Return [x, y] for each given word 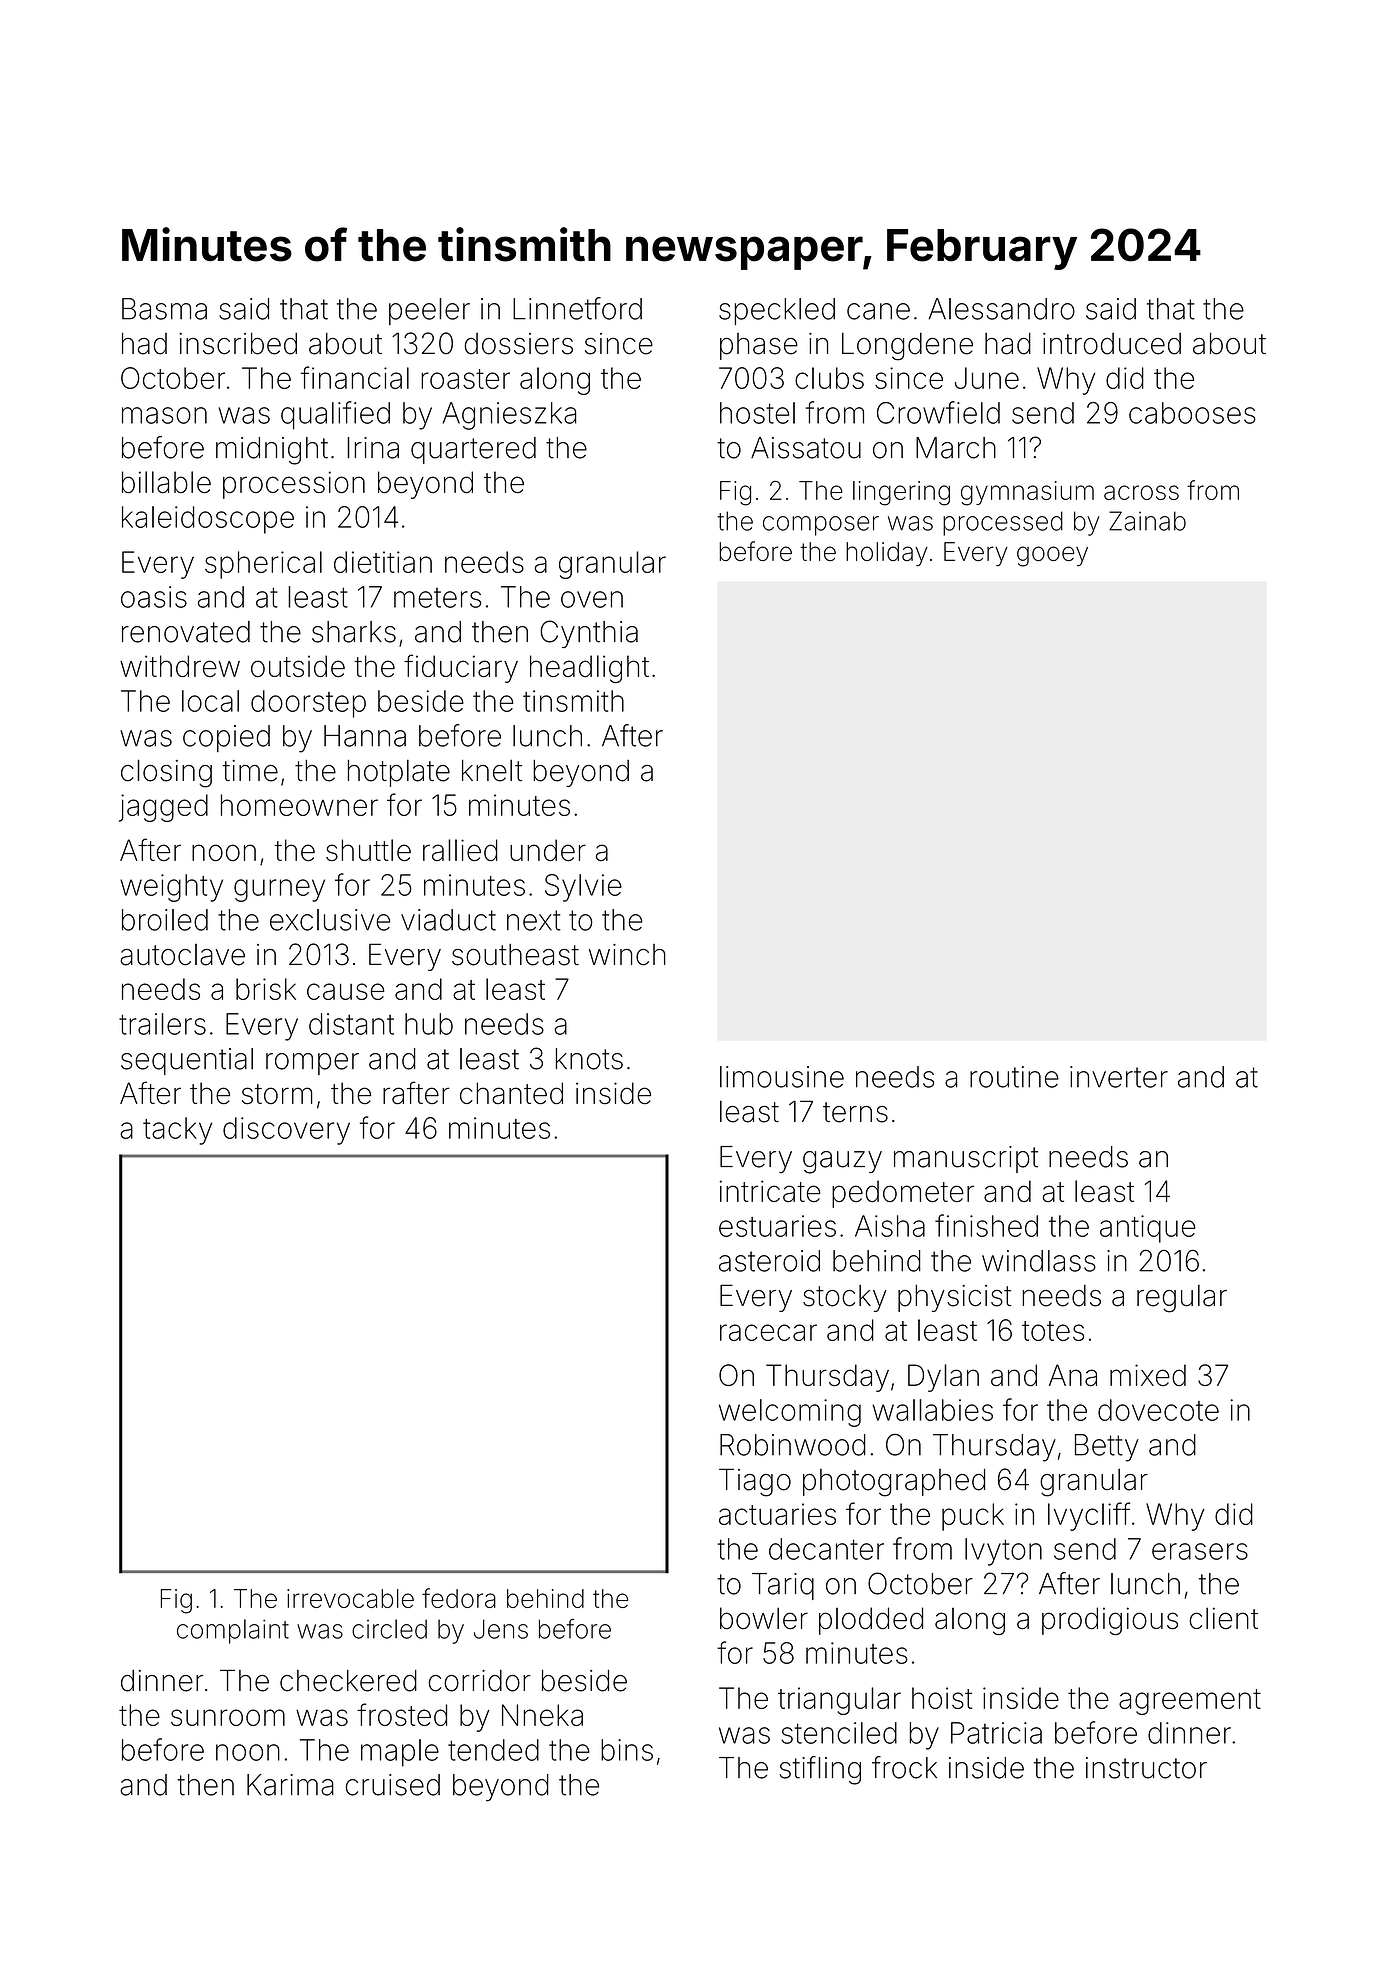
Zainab [1147, 521]
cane [878, 311]
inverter [1119, 1077]
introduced [1112, 344]
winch [627, 955]
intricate [770, 1191]
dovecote [1158, 1410]
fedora [459, 1598]
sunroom [228, 1717]
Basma [164, 309]
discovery [286, 1131]
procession [294, 485]
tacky [177, 1131]
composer [821, 526]
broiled [165, 920]
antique [1148, 1229]
